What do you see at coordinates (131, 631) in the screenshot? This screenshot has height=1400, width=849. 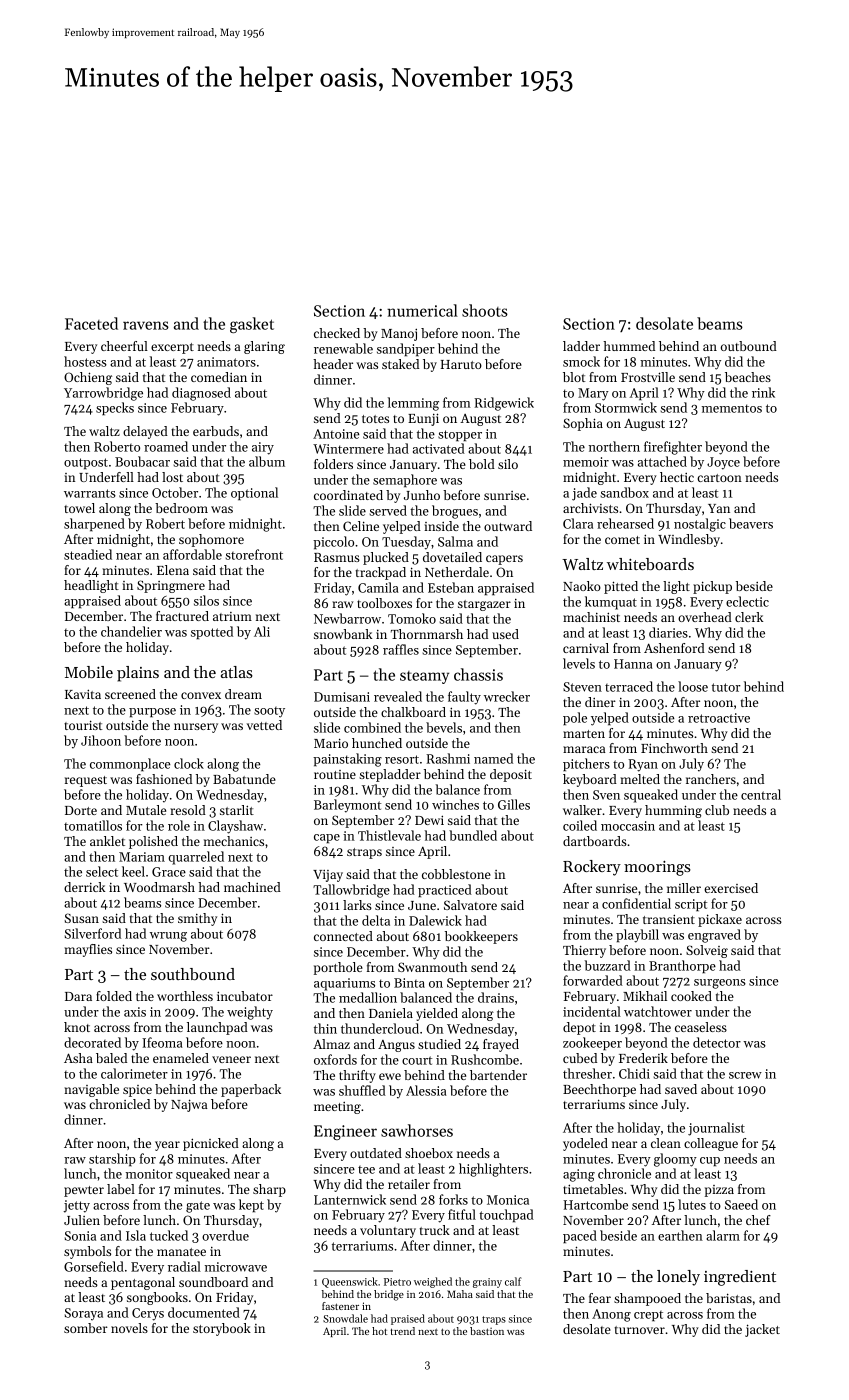 I see `chandelier` at bounding box center [131, 631].
